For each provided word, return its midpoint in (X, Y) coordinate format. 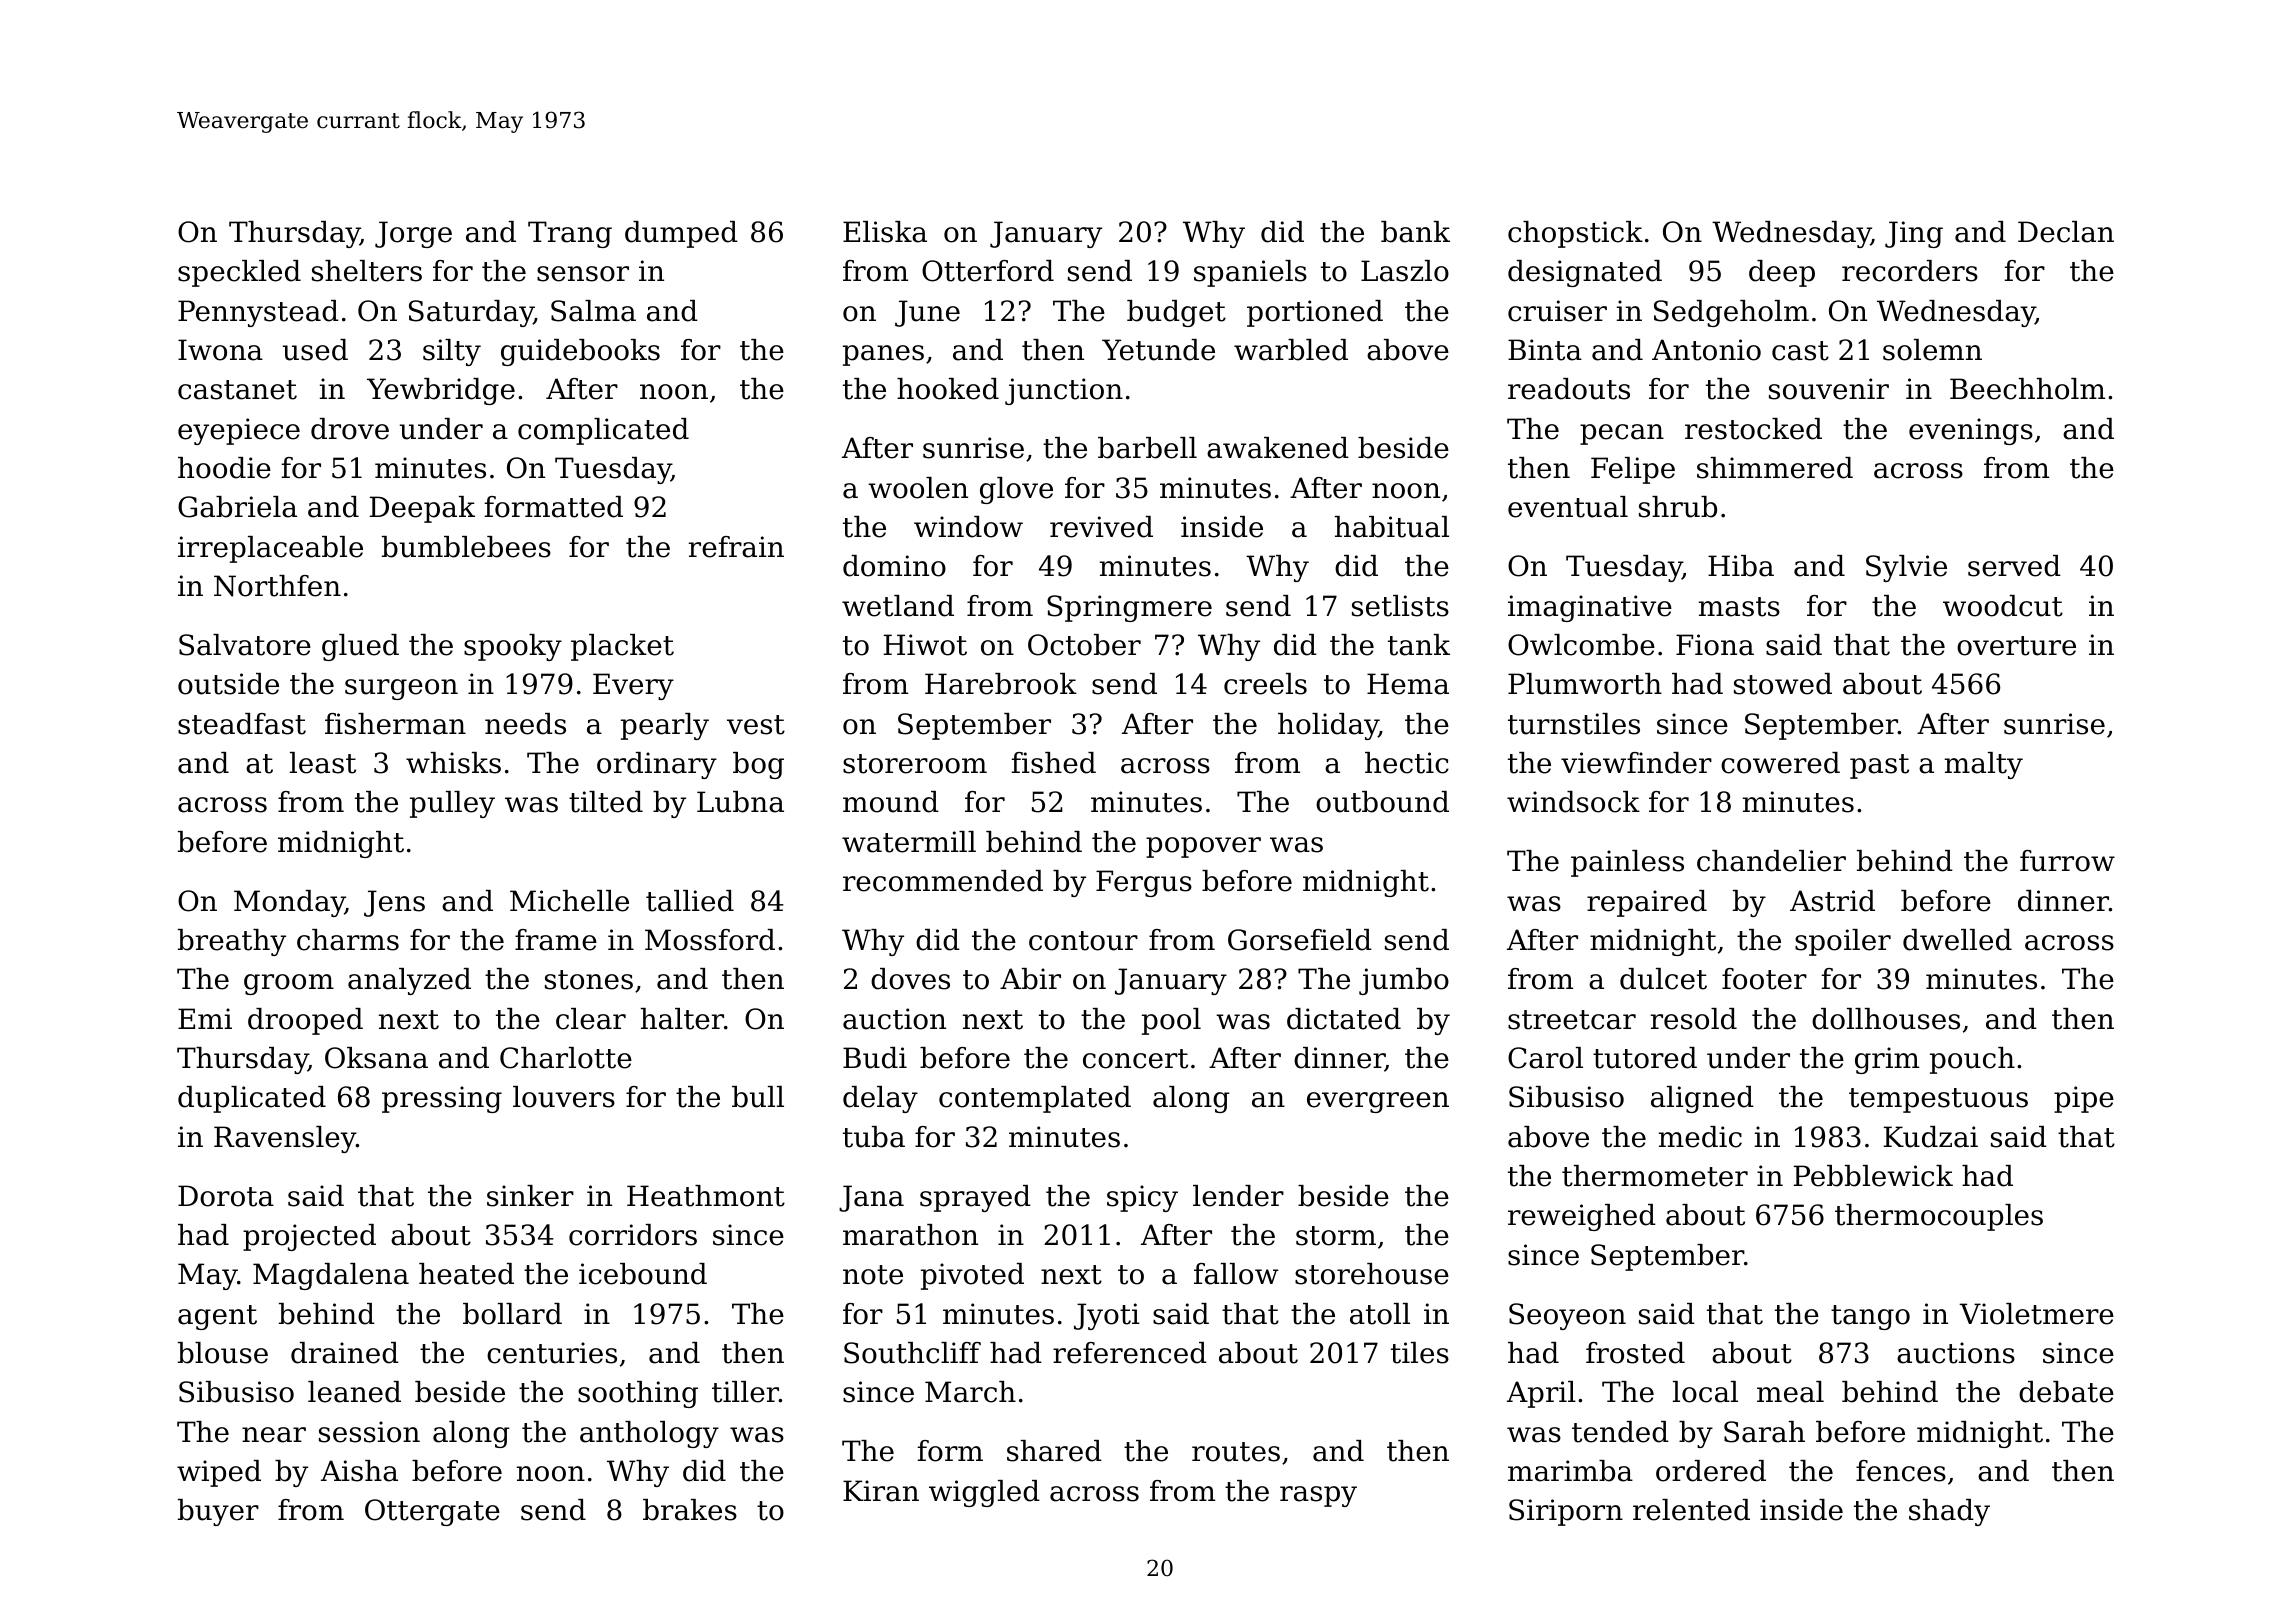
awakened (1278, 448)
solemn (1932, 350)
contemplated (1035, 1099)
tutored (1645, 1058)
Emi (205, 1018)
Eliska (885, 232)
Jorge (413, 234)
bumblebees (466, 547)
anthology (649, 1434)
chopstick (1575, 234)
